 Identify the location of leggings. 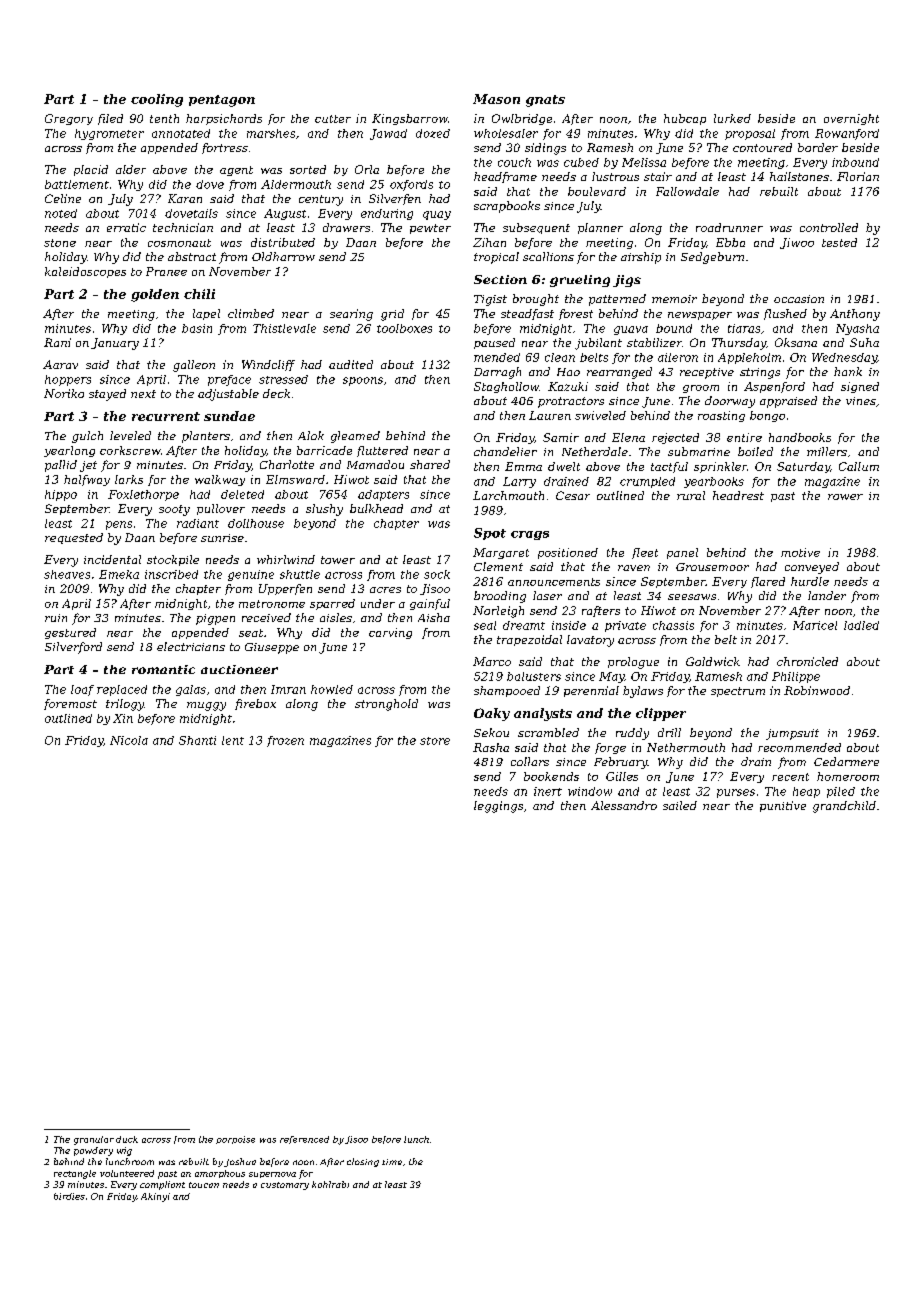
(498, 807).
